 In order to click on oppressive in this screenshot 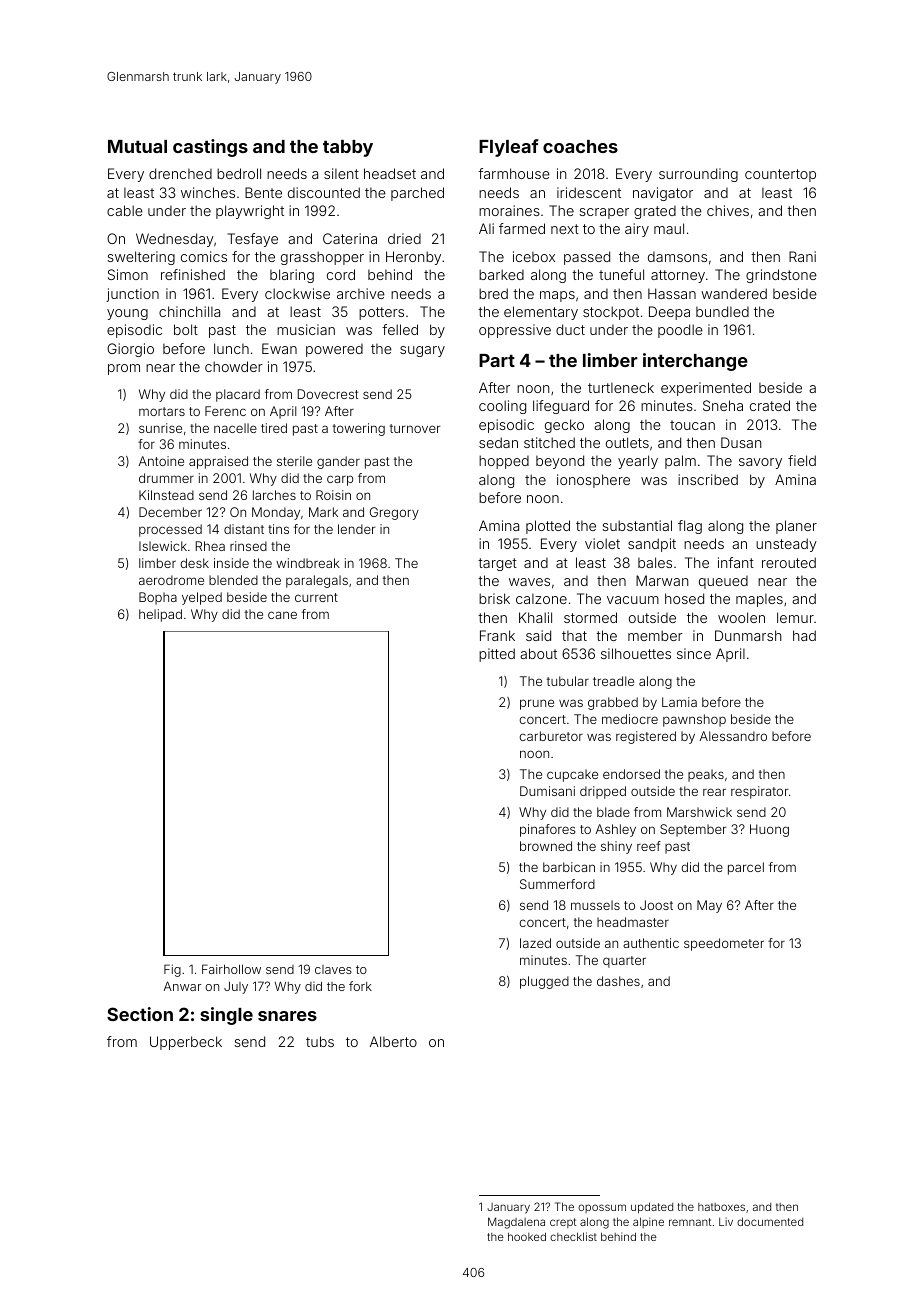, I will do `click(515, 331)`.
